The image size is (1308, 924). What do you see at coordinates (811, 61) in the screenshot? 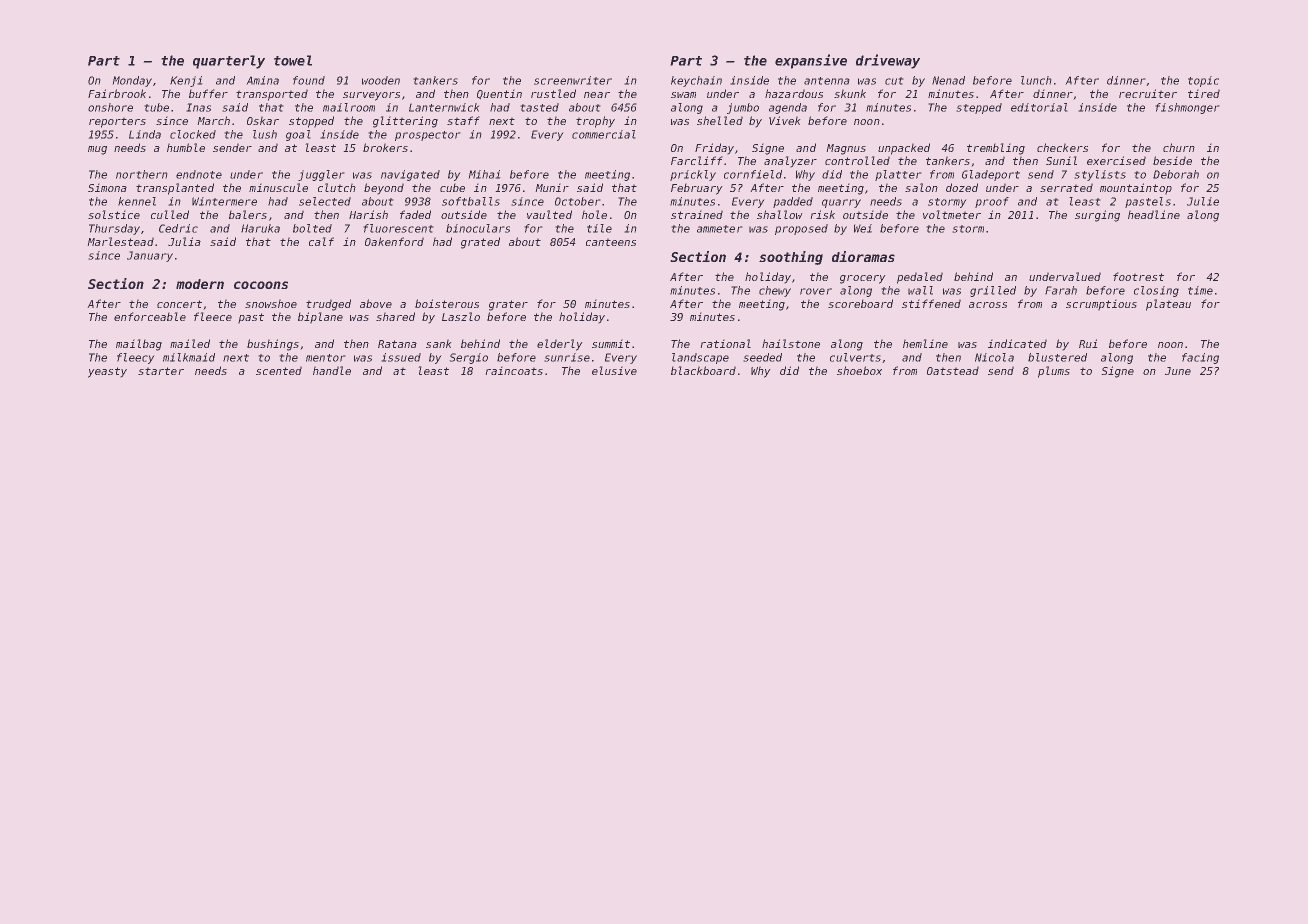
I see `expansive` at bounding box center [811, 61].
